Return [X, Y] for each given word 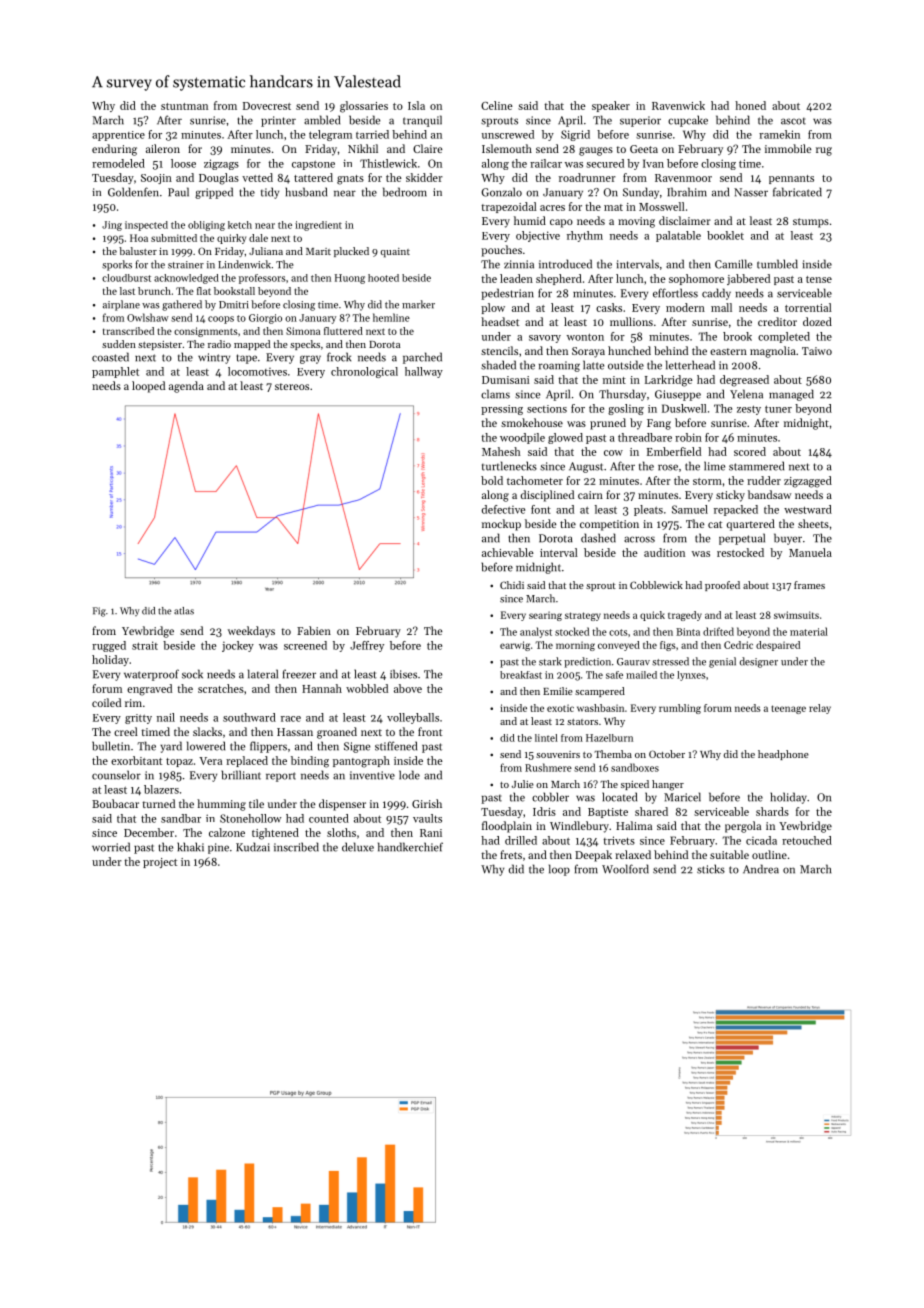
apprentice [118, 136]
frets [511, 854]
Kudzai [253, 847]
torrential [808, 307]
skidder [424, 177]
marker [418, 304]
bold [492, 480]
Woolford [625, 869]
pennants [791, 179]
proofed [722, 586]
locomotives [257, 371]
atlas [184, 611]
